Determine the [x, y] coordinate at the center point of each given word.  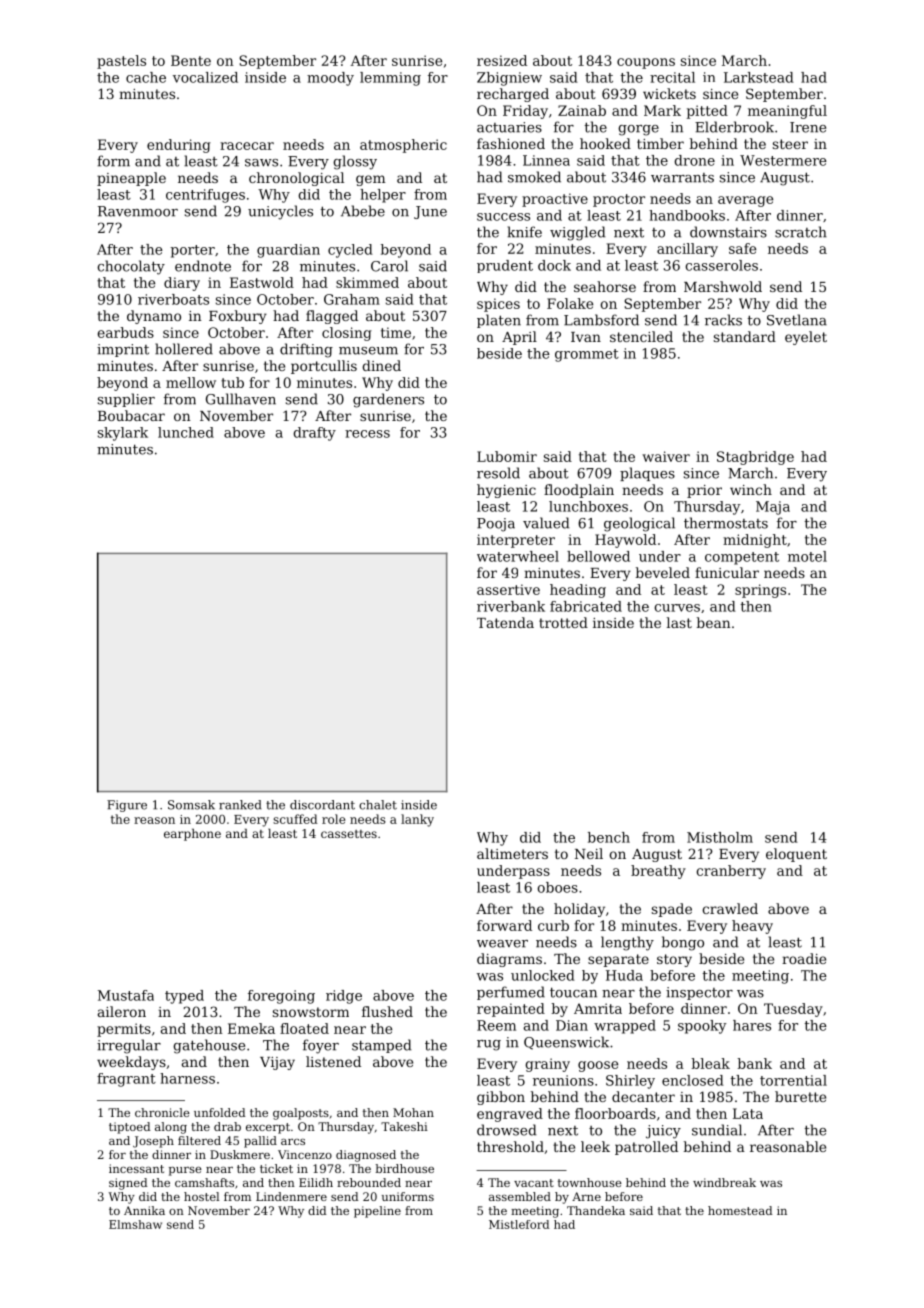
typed [184, 997]
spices [498, 305]
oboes [558, 887]
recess [367, 434]
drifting [306, 350]
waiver [666, 456]
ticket [276, 1168]
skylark [123, 434]
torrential [793, 1080]
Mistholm [720, 837]
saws [261, 163]
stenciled [641, 336]
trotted [563, 622]
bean [714, 622]
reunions [563, 1080]
